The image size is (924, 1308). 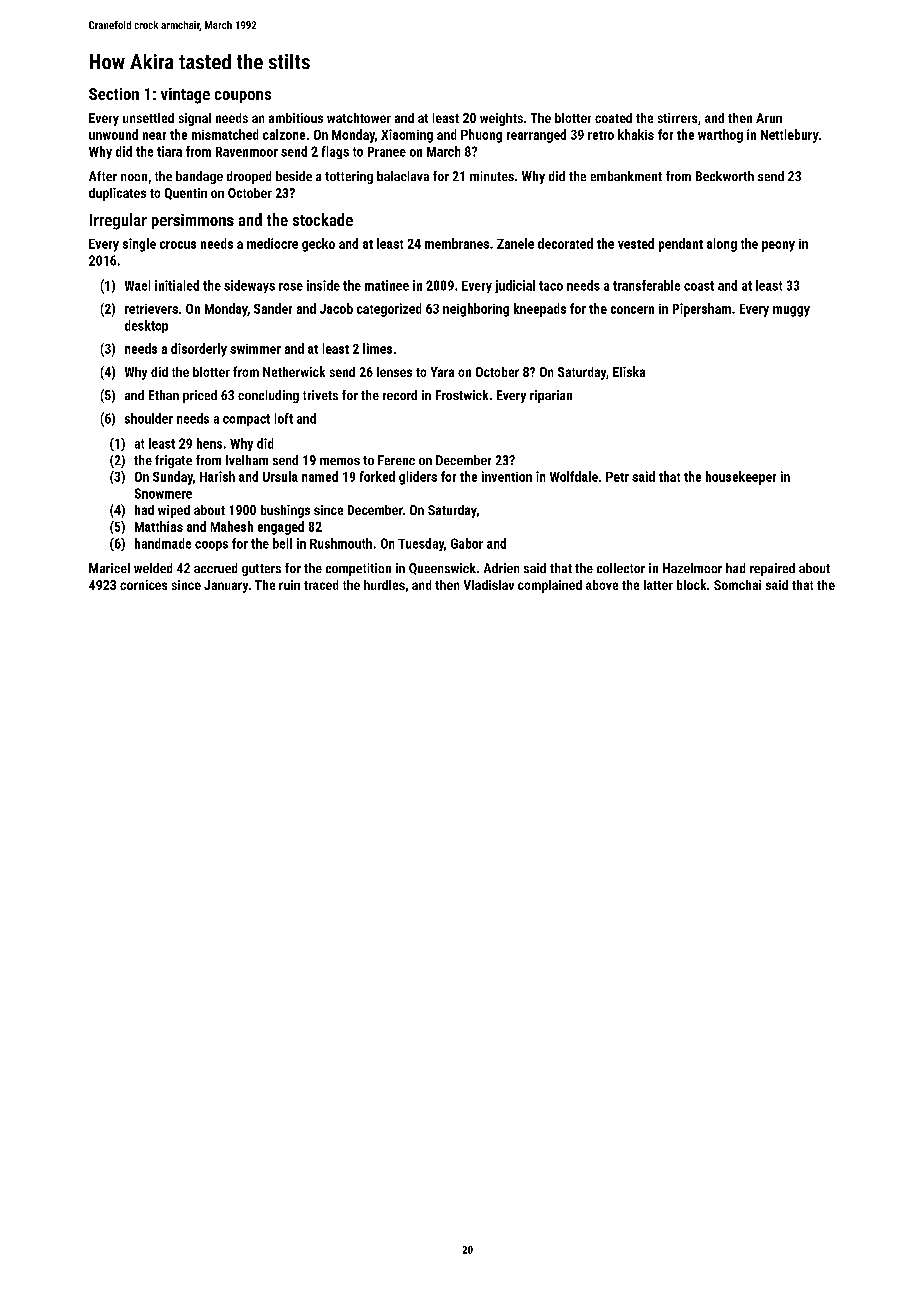 I want to click on Sander, so click(x=273, y=308).
